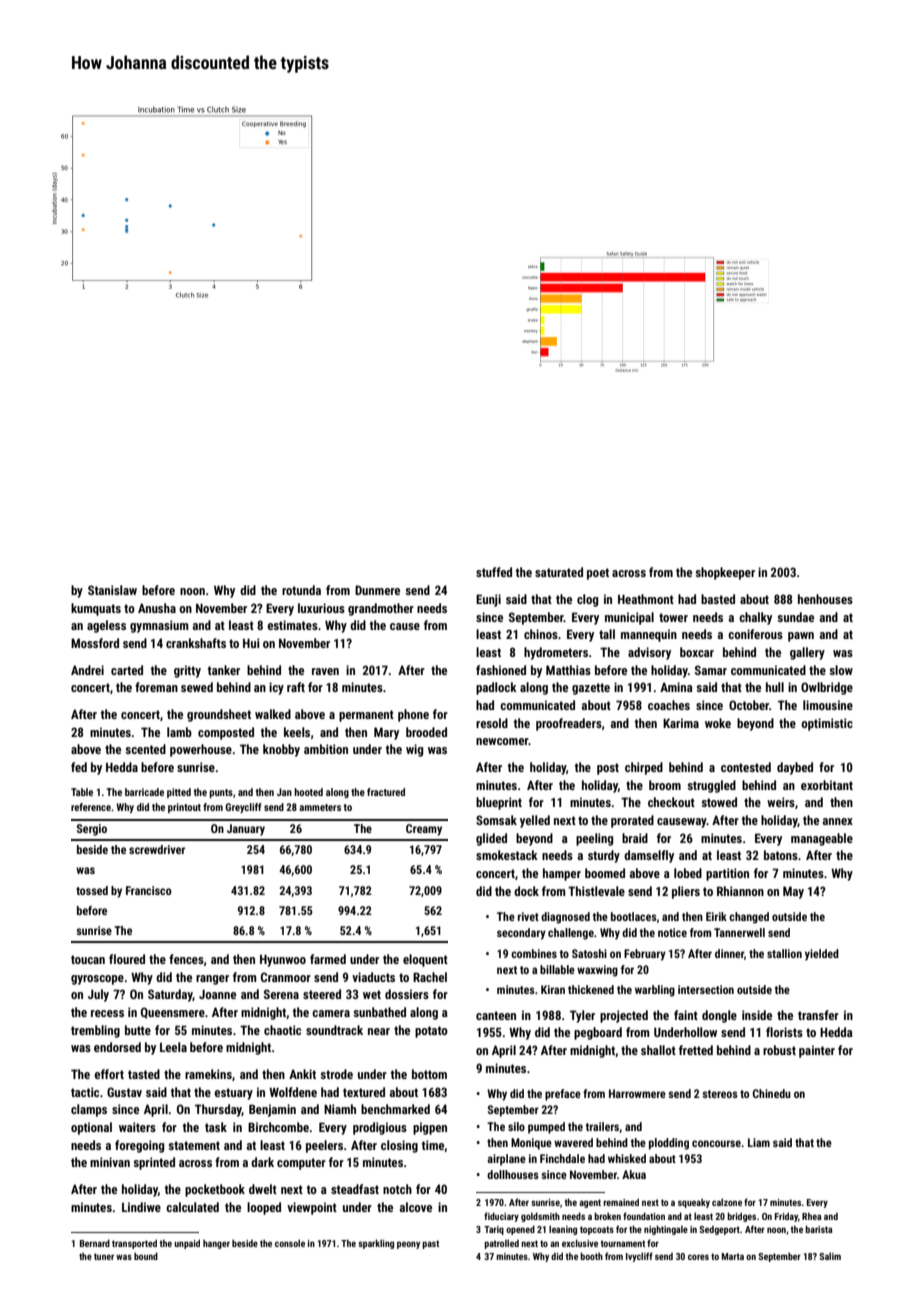 The image size is (924, 1308). Describe the element at coordinates (531, 1144) in the page. I see `Monique` at that location.
